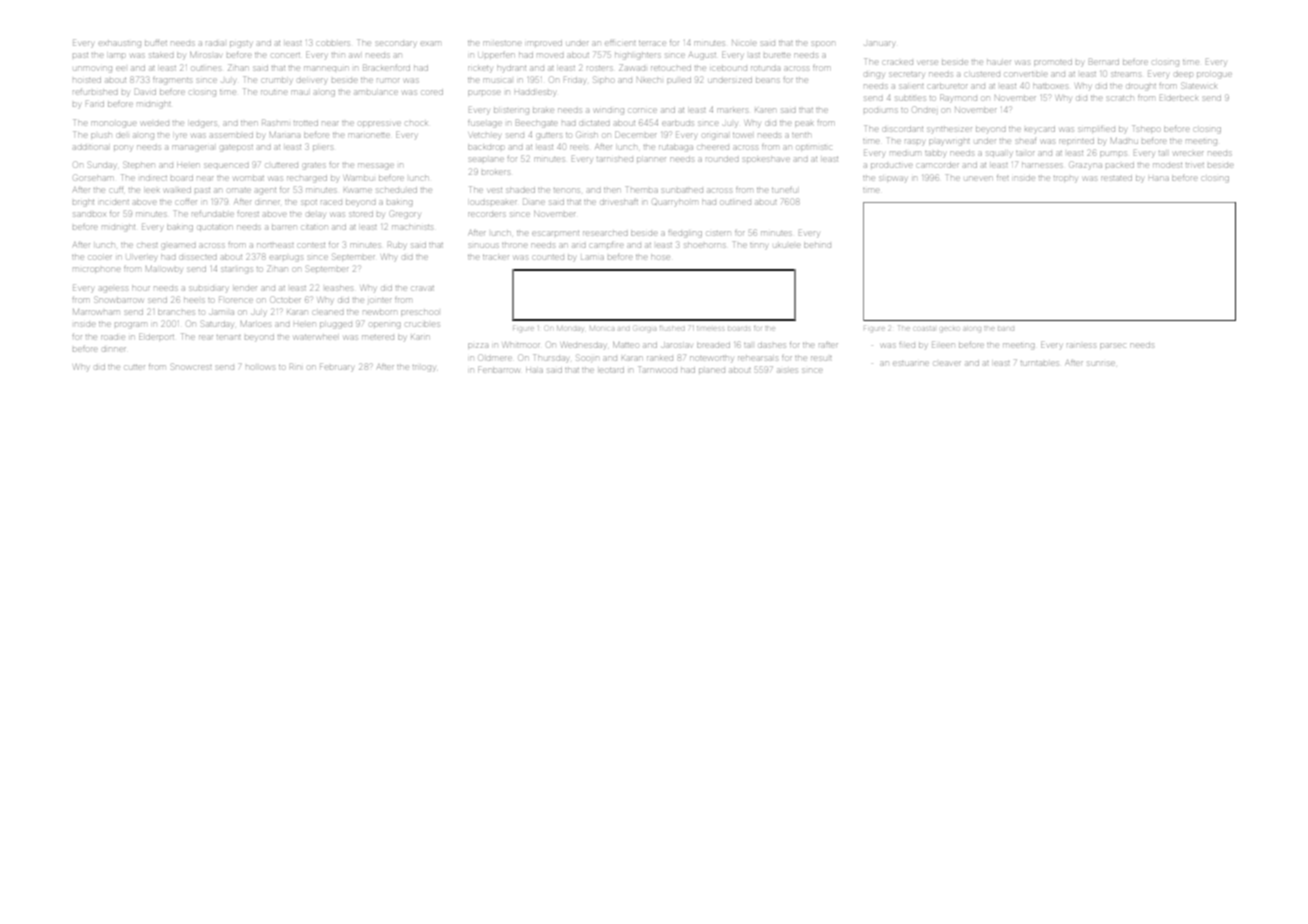 The height and width of the screenshot is (924, 1308). I want to click on Monica, so click(602, 328).
